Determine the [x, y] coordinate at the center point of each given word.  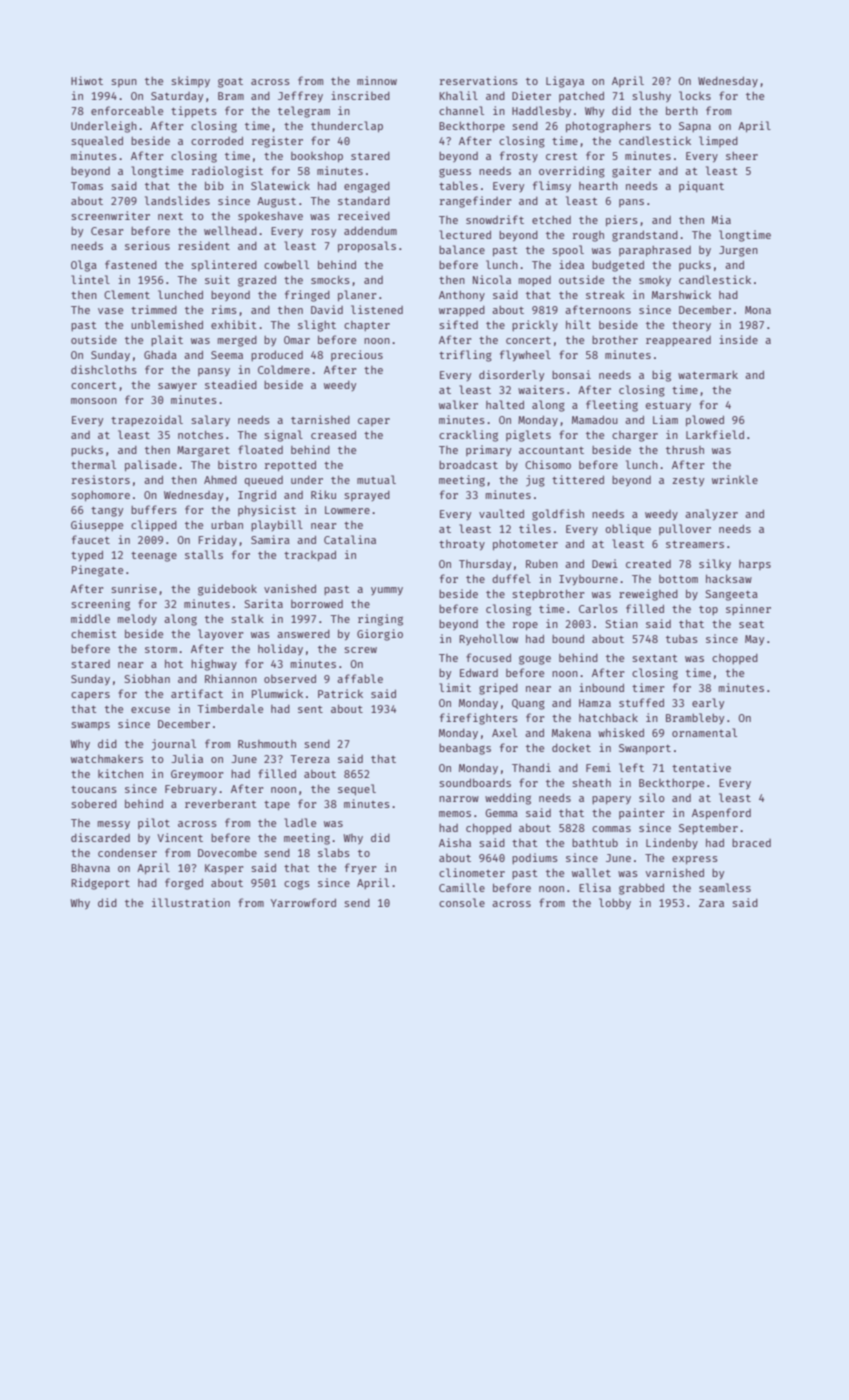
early [708, 703]
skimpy [190, 81]
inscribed [360, 95]
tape [277, 805]
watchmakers [107, 759]
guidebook [227, 590]
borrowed [317, 604]
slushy [651, 96]
